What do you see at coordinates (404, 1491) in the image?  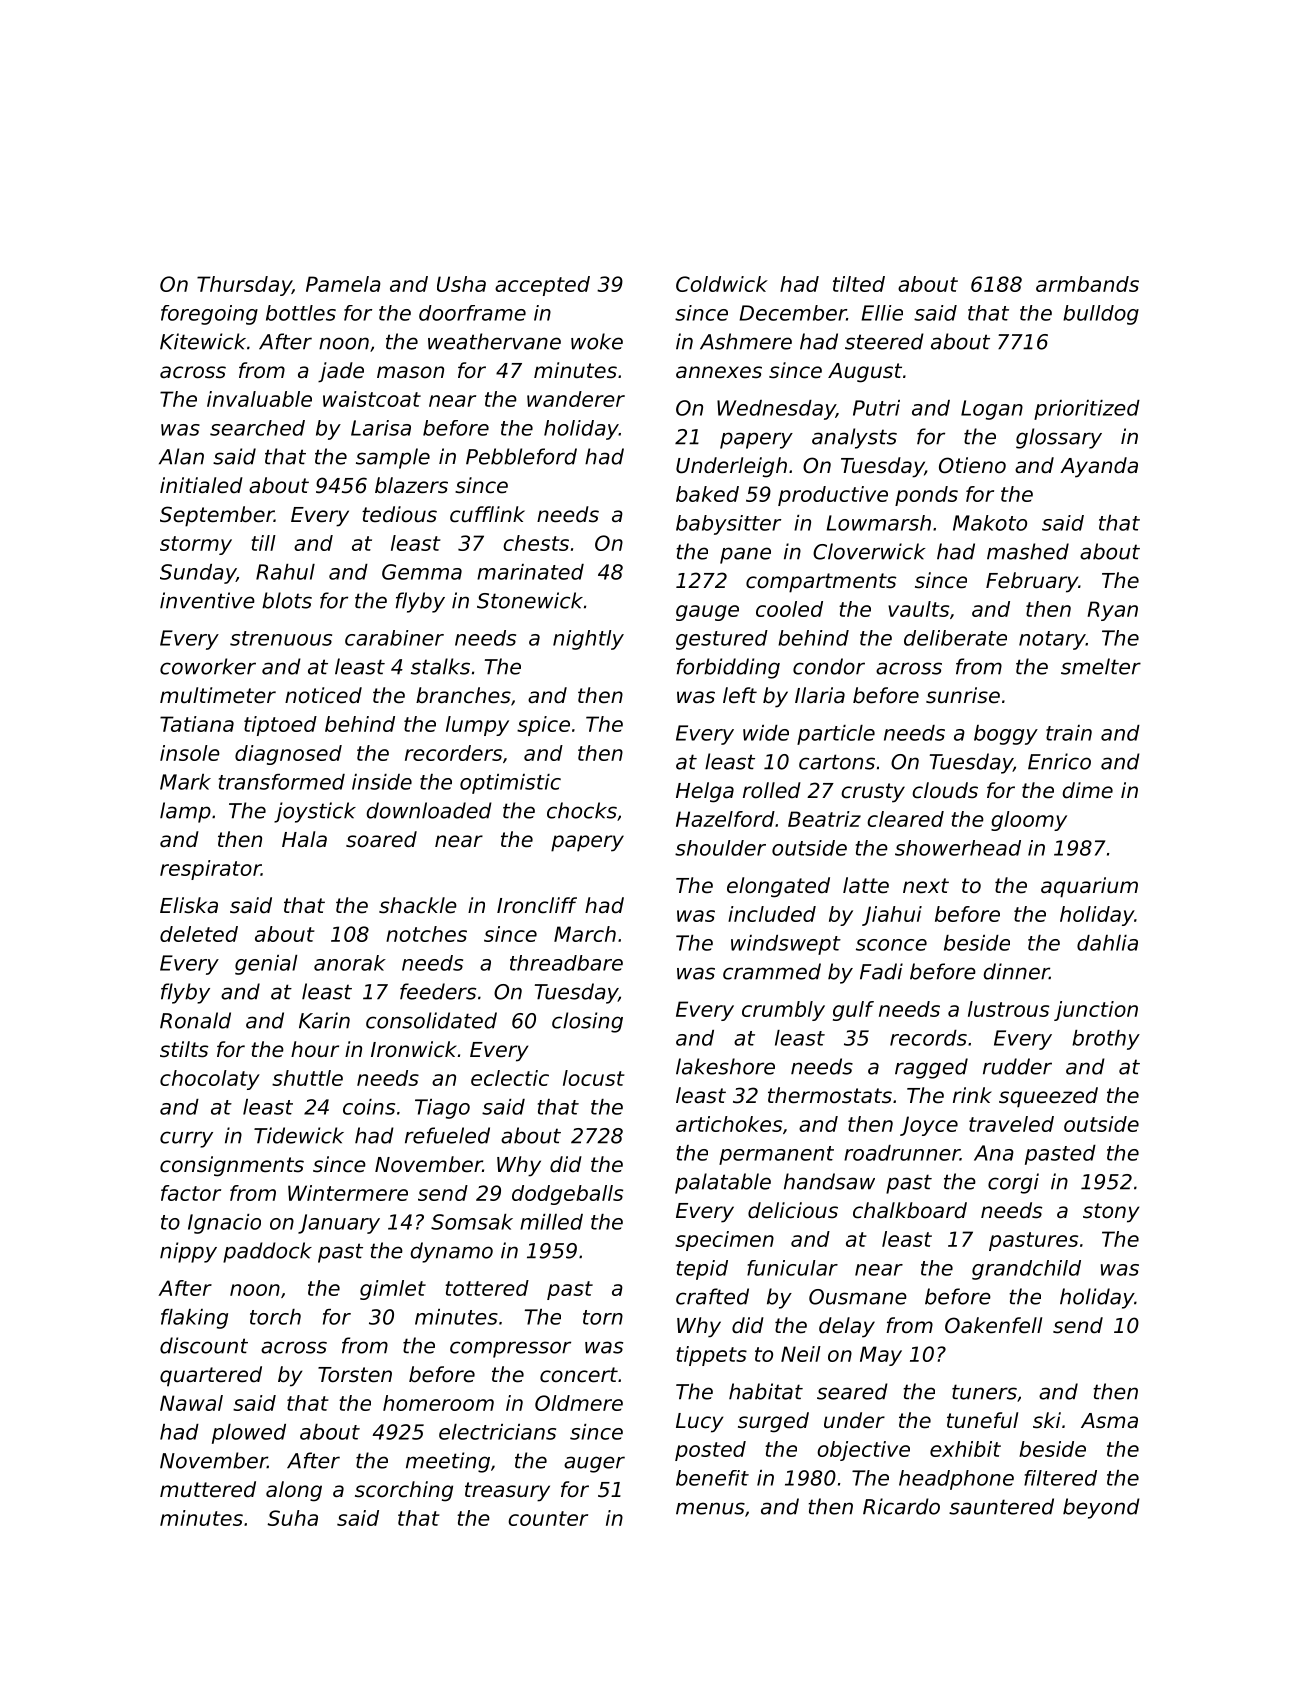 I see `scorching` at bounding box center [404, 1491].
